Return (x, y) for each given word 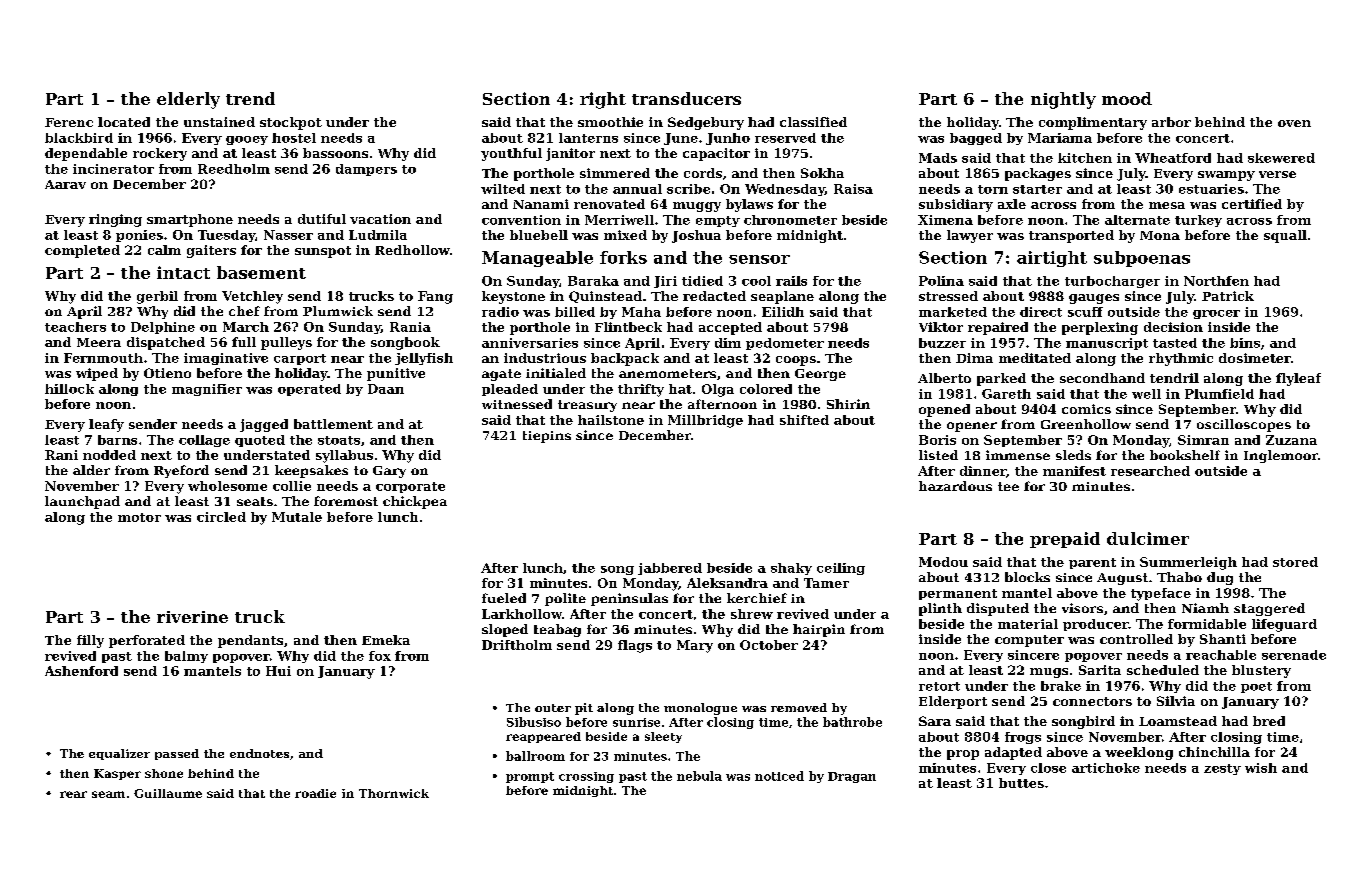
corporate (410, 487)
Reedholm (234, 169)
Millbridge (705, 421)
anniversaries (530, 343)
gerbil (157, 297)
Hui (278, 671)
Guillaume (168, 793)
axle (1012, 204)
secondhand (1102, 378)
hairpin (819, 630)
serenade (1294, 655)
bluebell (539, 235)
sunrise (636, 722)
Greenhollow (1086, 424)
